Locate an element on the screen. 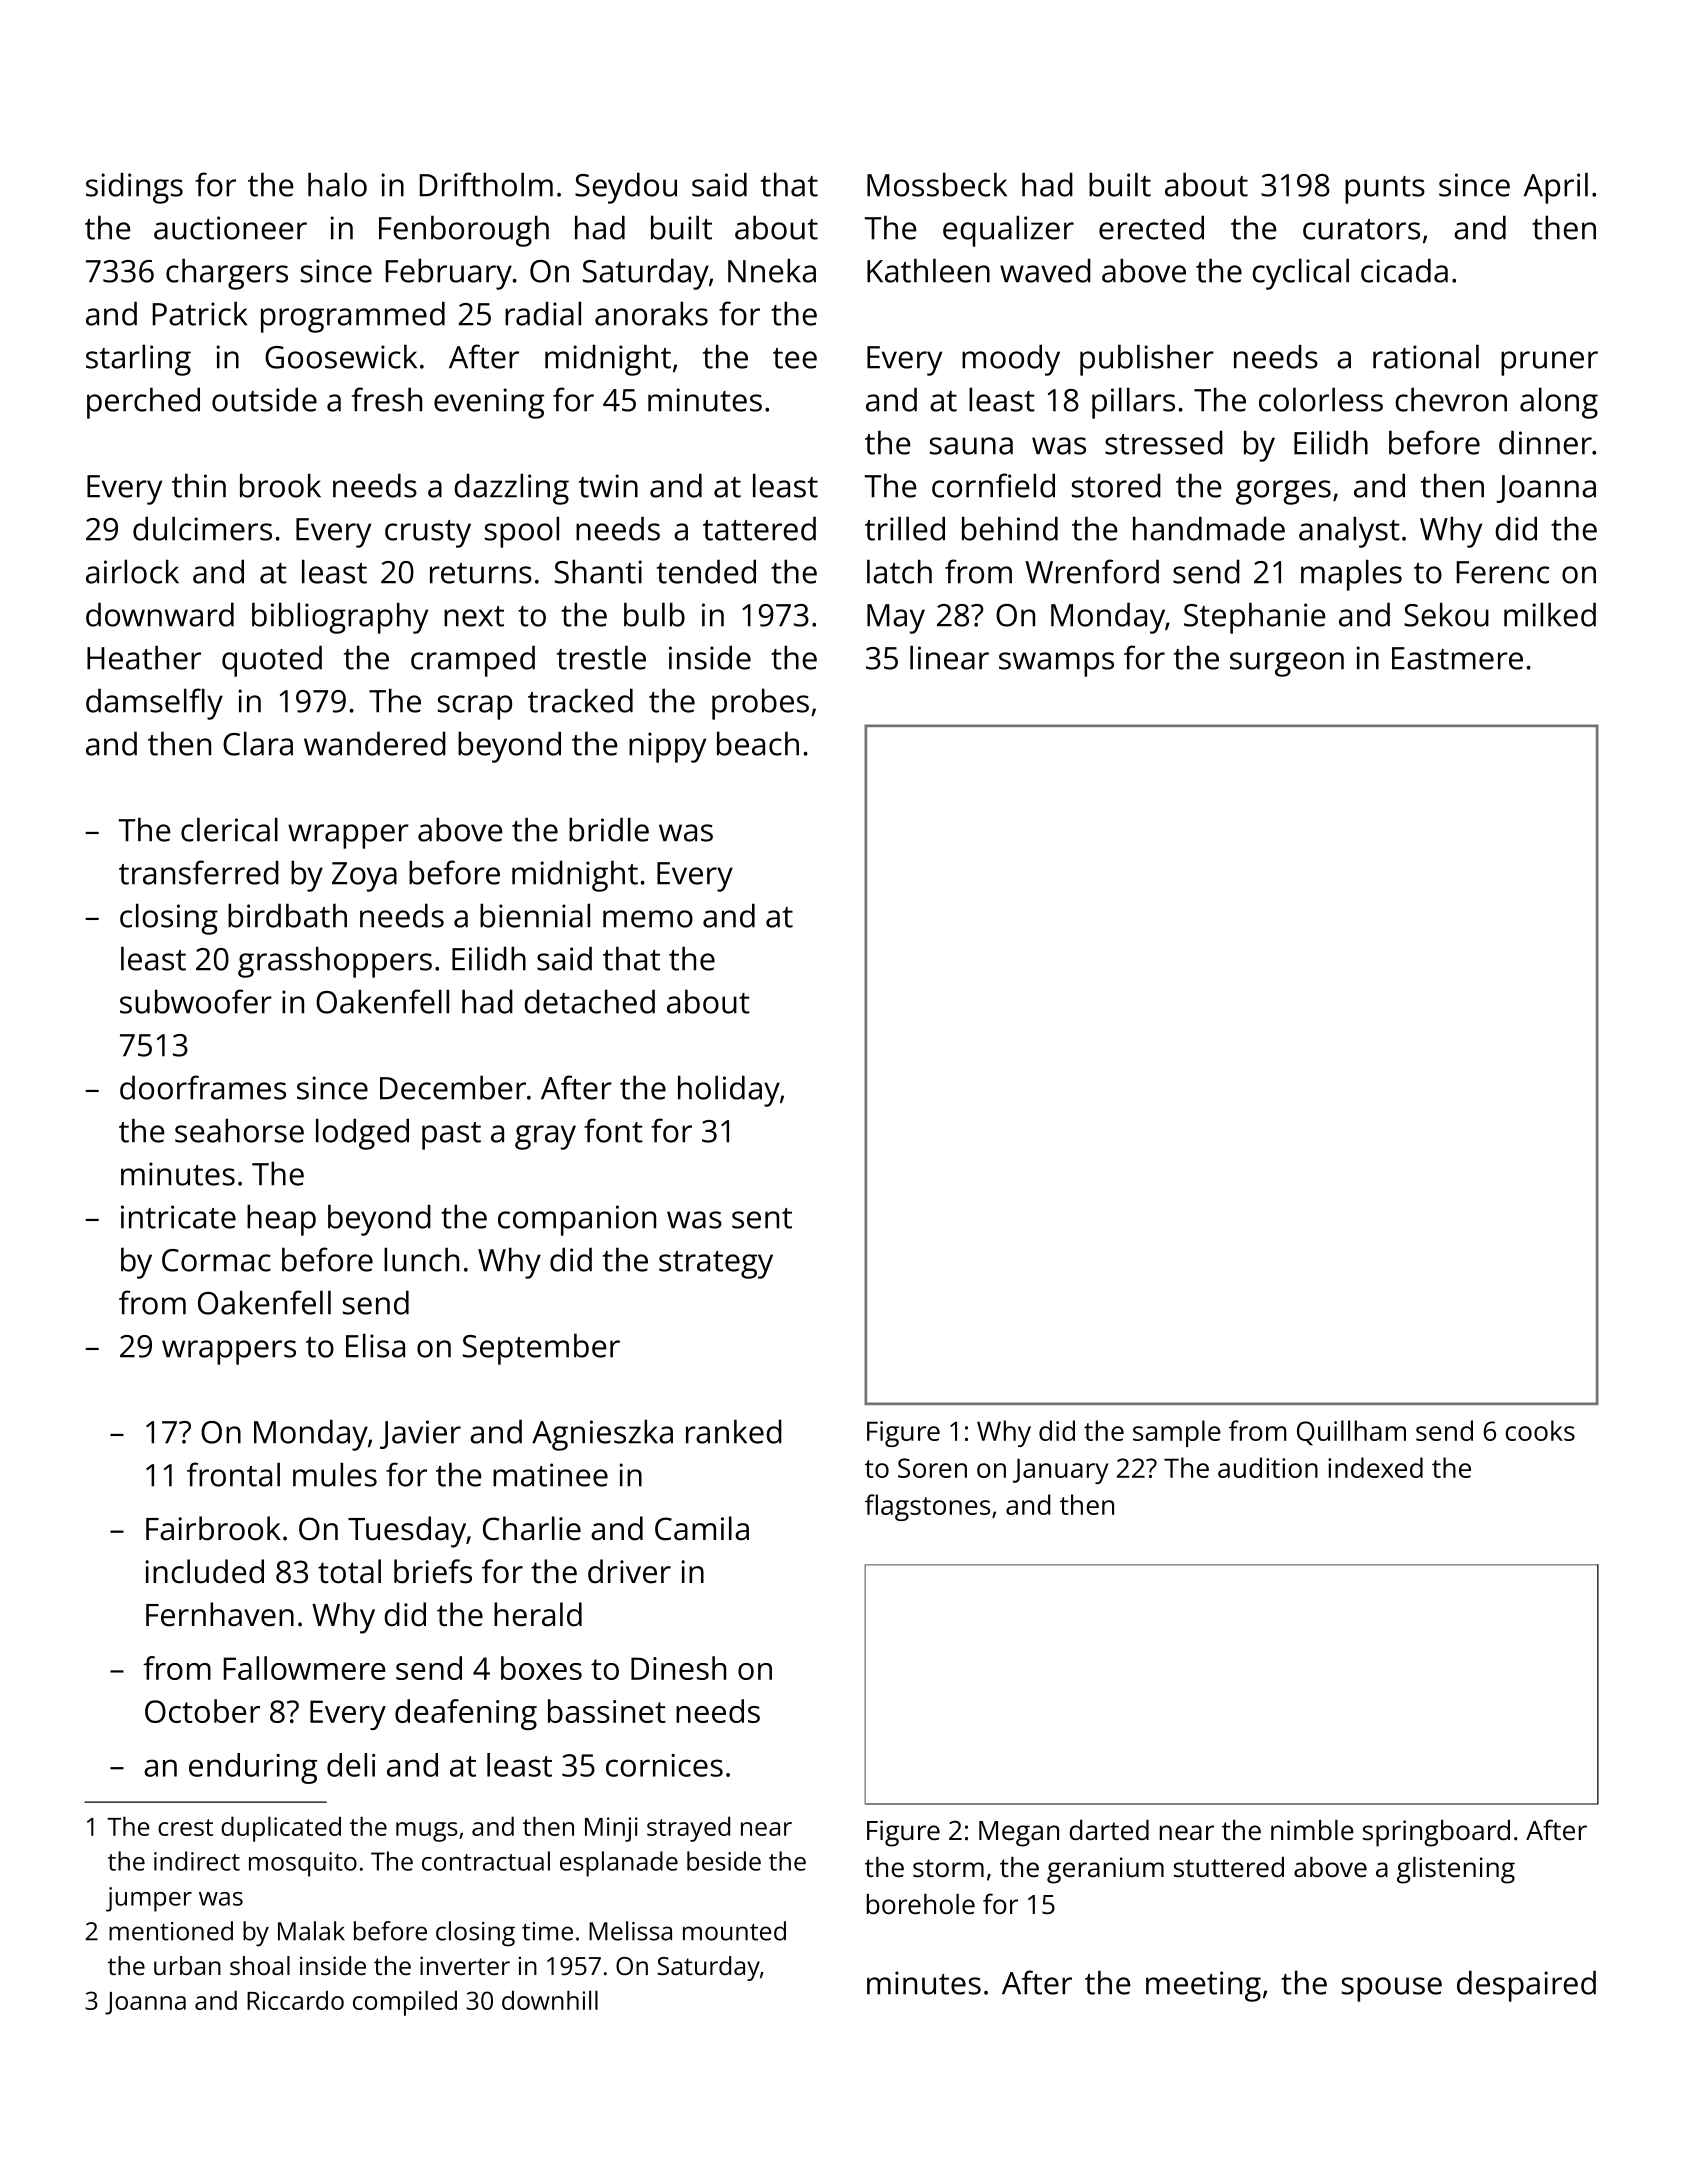  sidings is located at coordinates (134, 188).
